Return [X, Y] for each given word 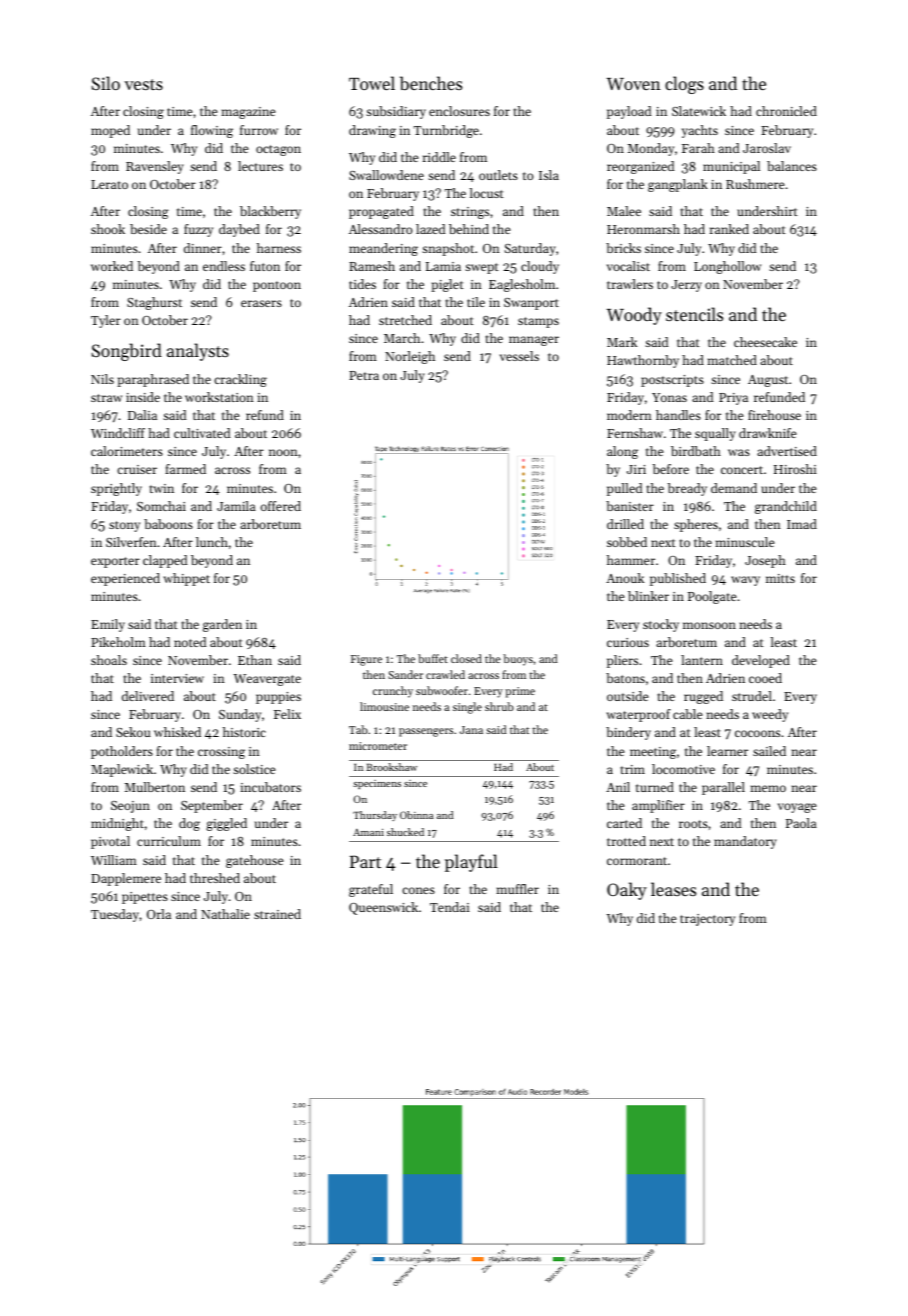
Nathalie [225, 914]
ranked [729, 229]
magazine [248, 113]
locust [487, 193]
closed [466, 658]
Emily [108, 625]
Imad [802, 524]
